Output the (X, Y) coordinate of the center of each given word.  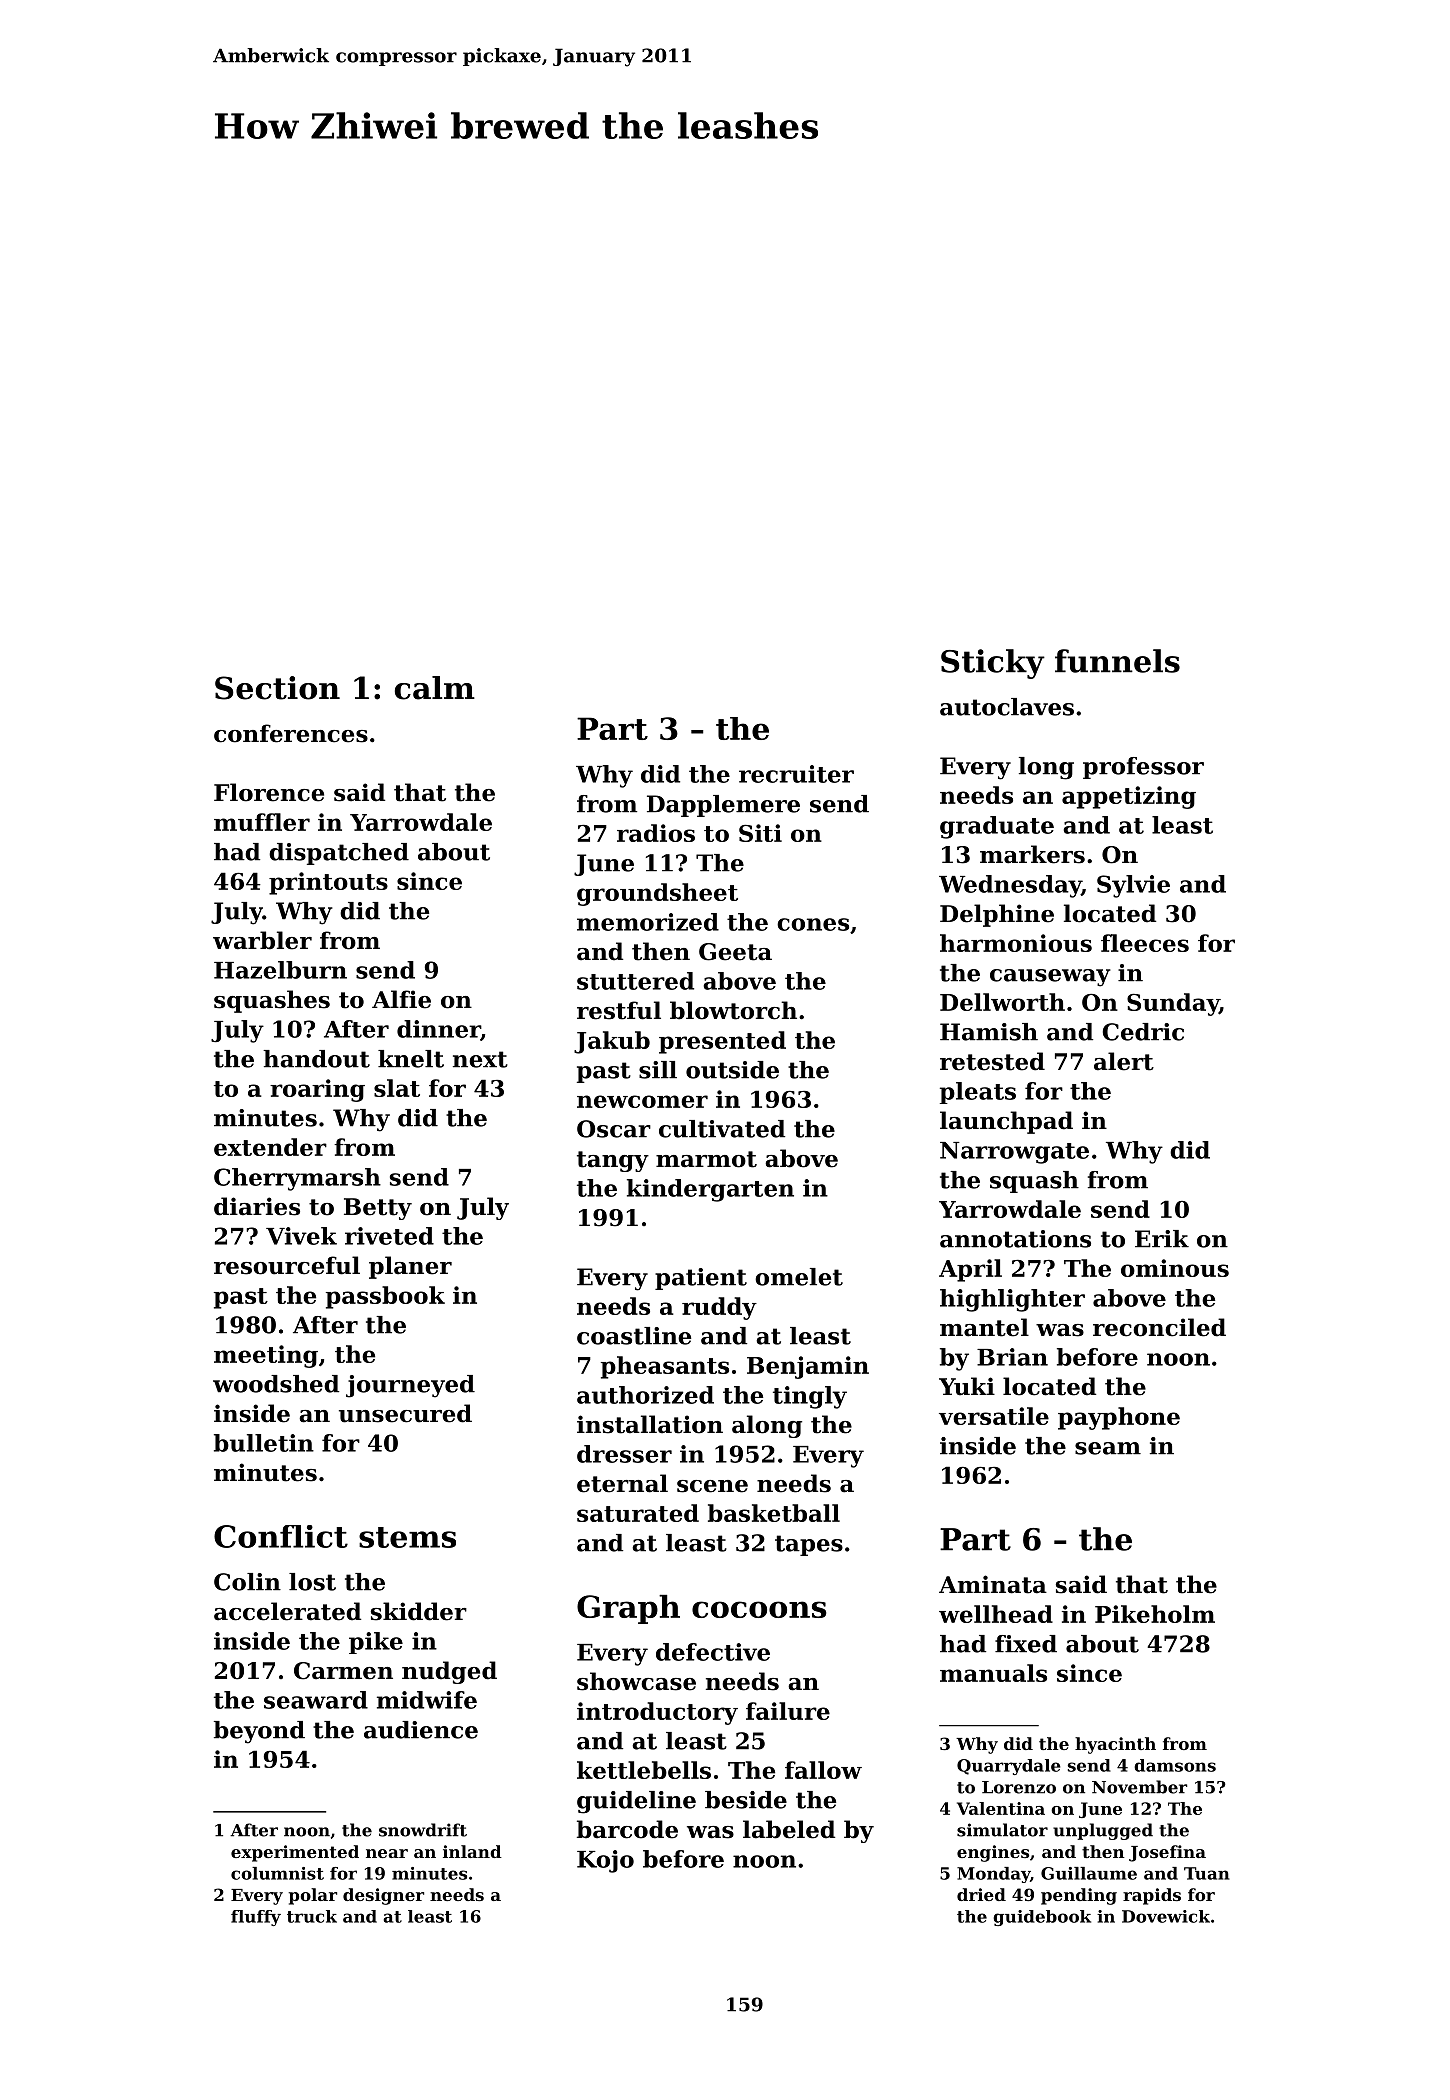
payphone (1119, 1418)
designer (383, 1896)
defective (713, 1652)
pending (1079, 1896)
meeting (266, 1356)
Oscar (614, 1129)
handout (316, 1059)
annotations (1015, 1239)
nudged (449, 1672)
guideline (636, 1802)
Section (277, 688)
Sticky (993, 664)
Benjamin (808, 1367)
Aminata (993, 1584)
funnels (1117, 661)
